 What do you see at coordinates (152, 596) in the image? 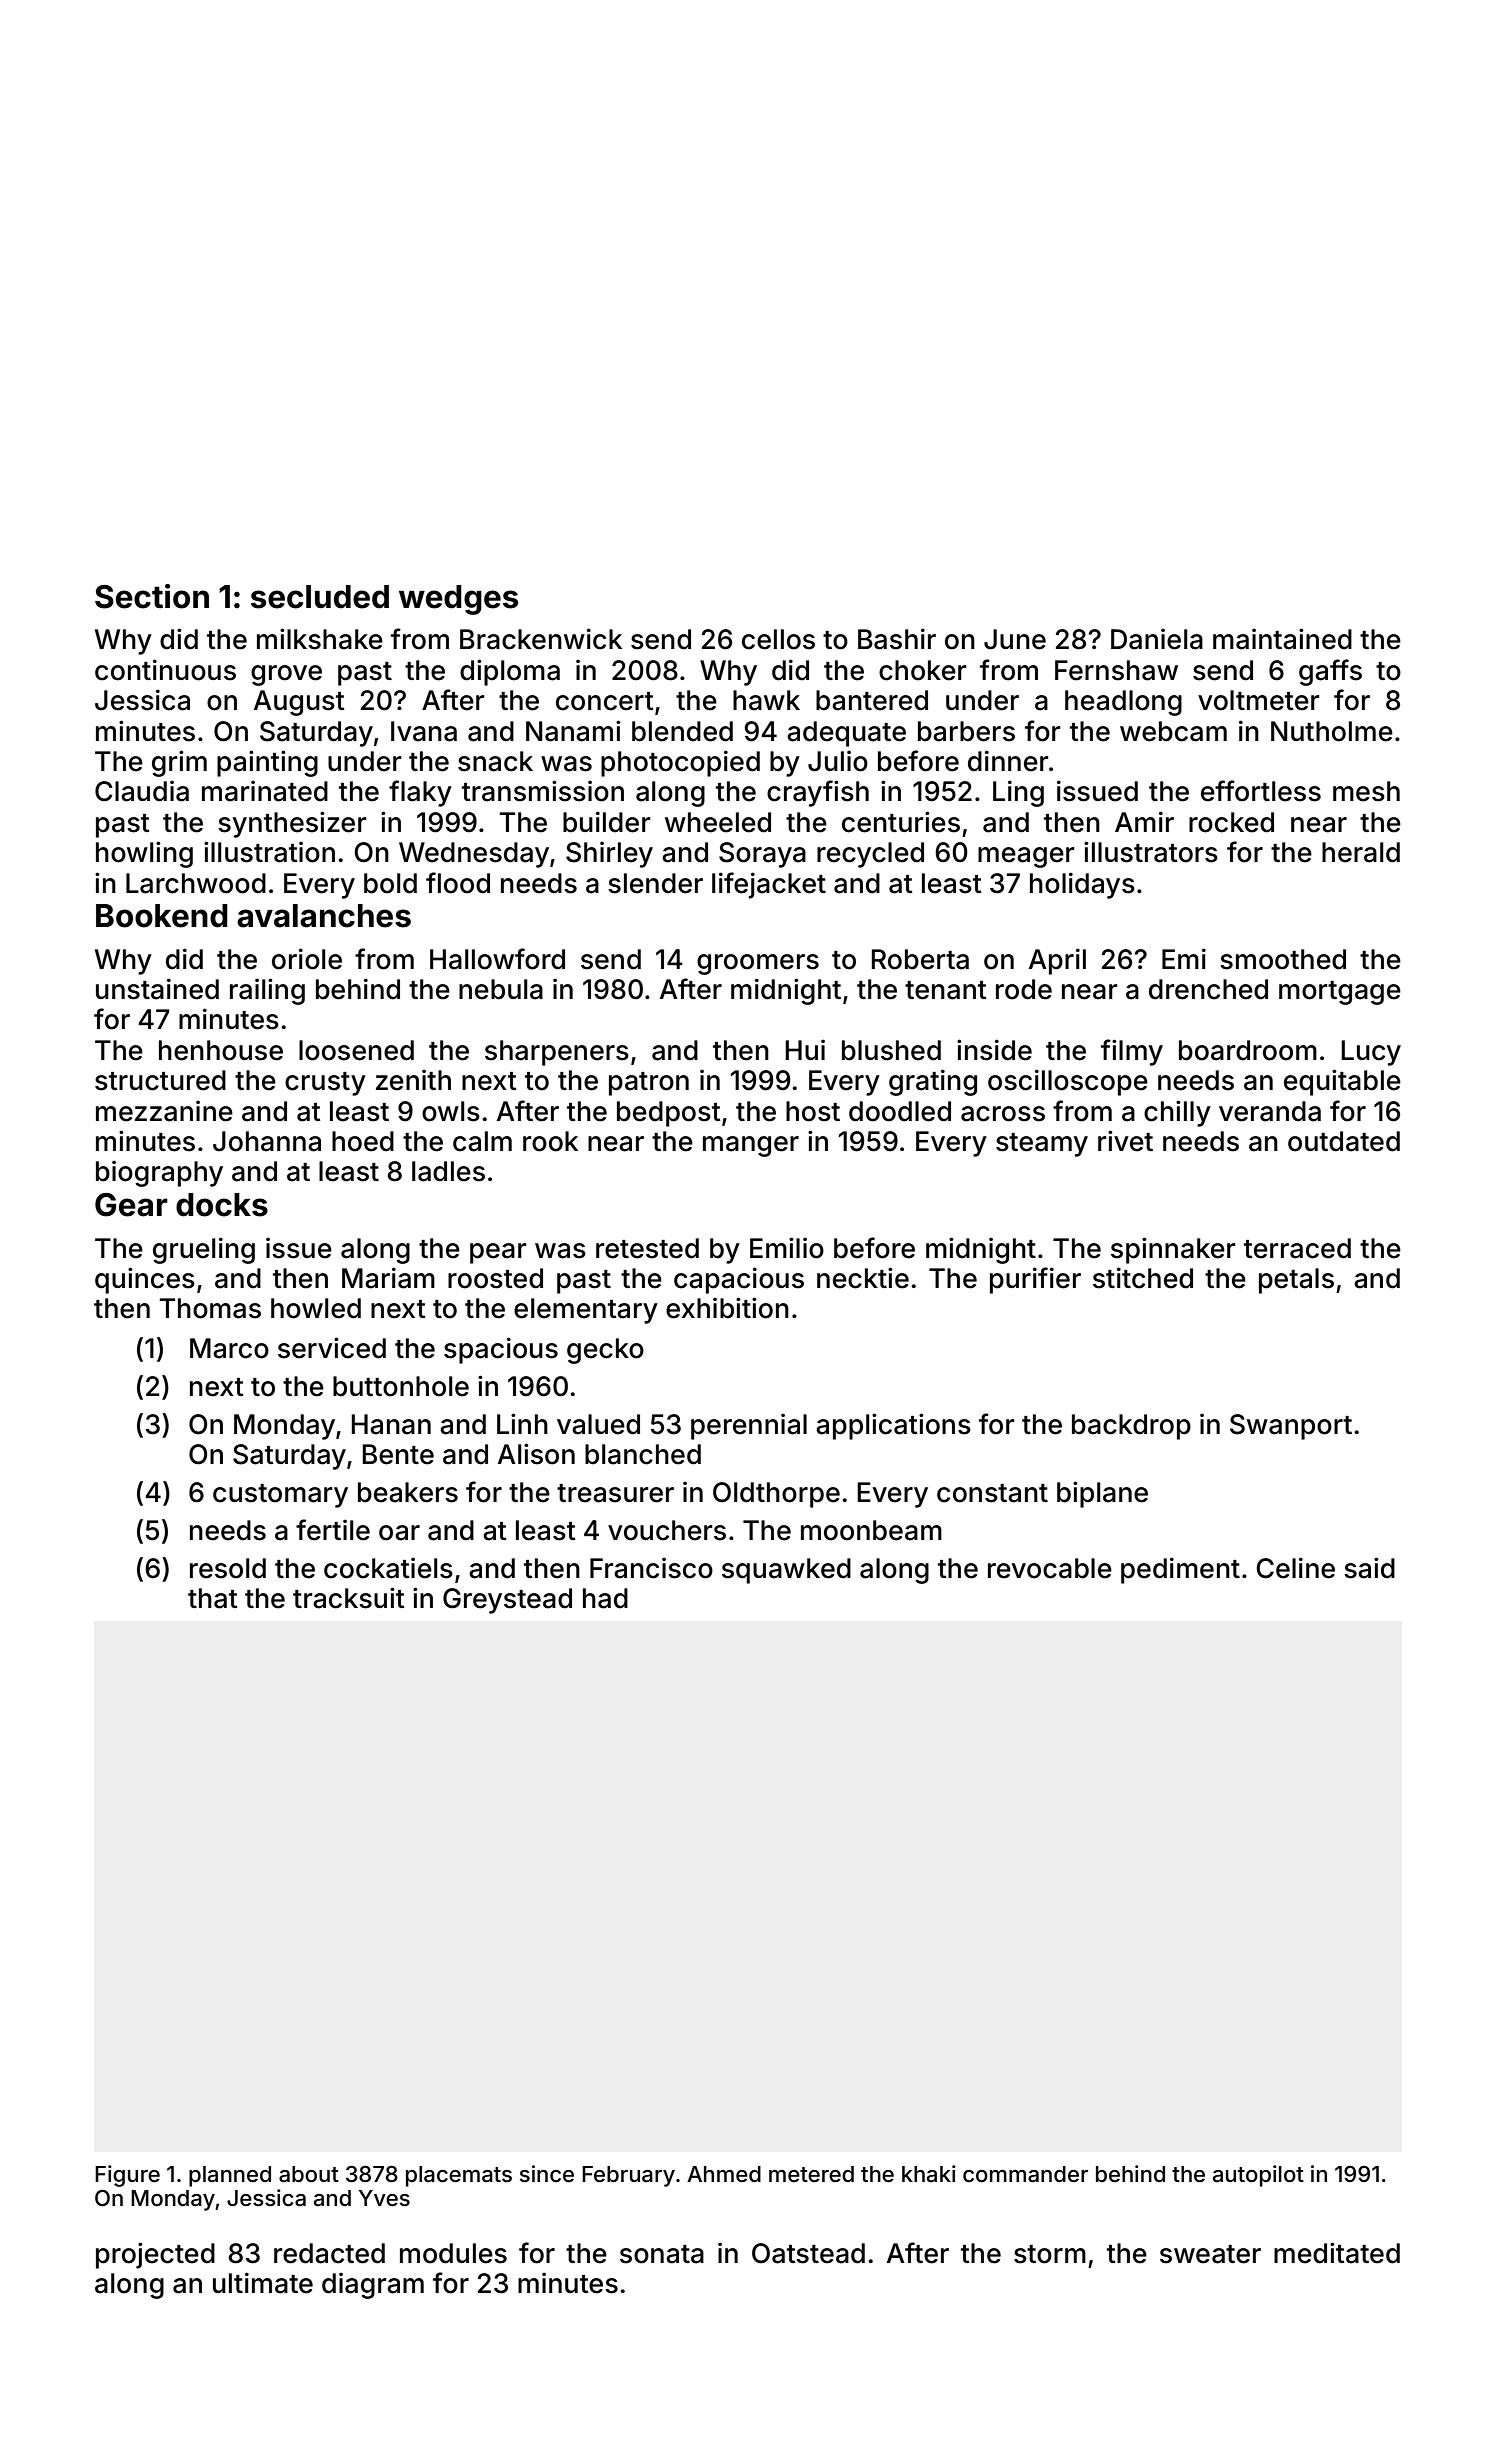
I see `Section` at bounding box center [152, 596].
